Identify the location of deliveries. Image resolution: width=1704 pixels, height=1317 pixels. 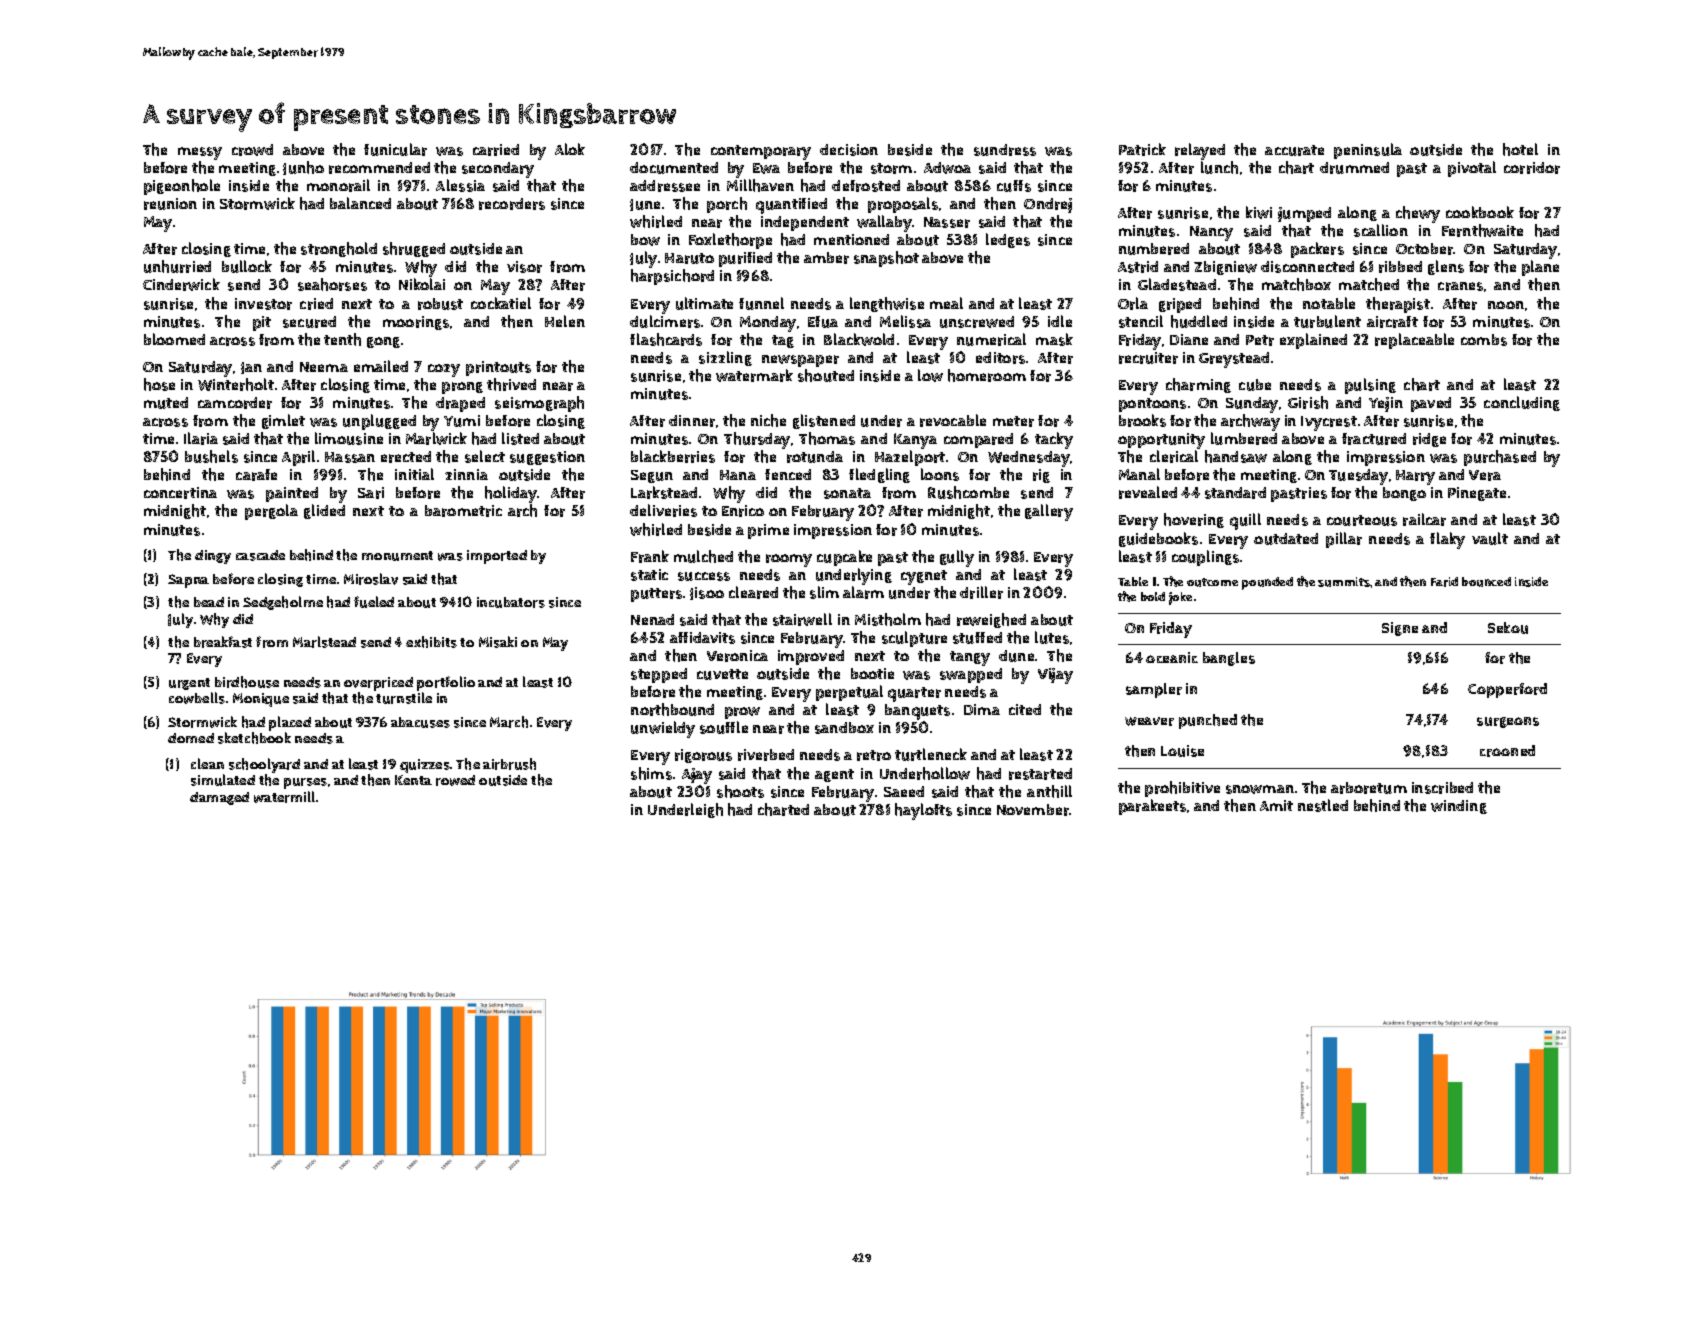
(663, 510).
